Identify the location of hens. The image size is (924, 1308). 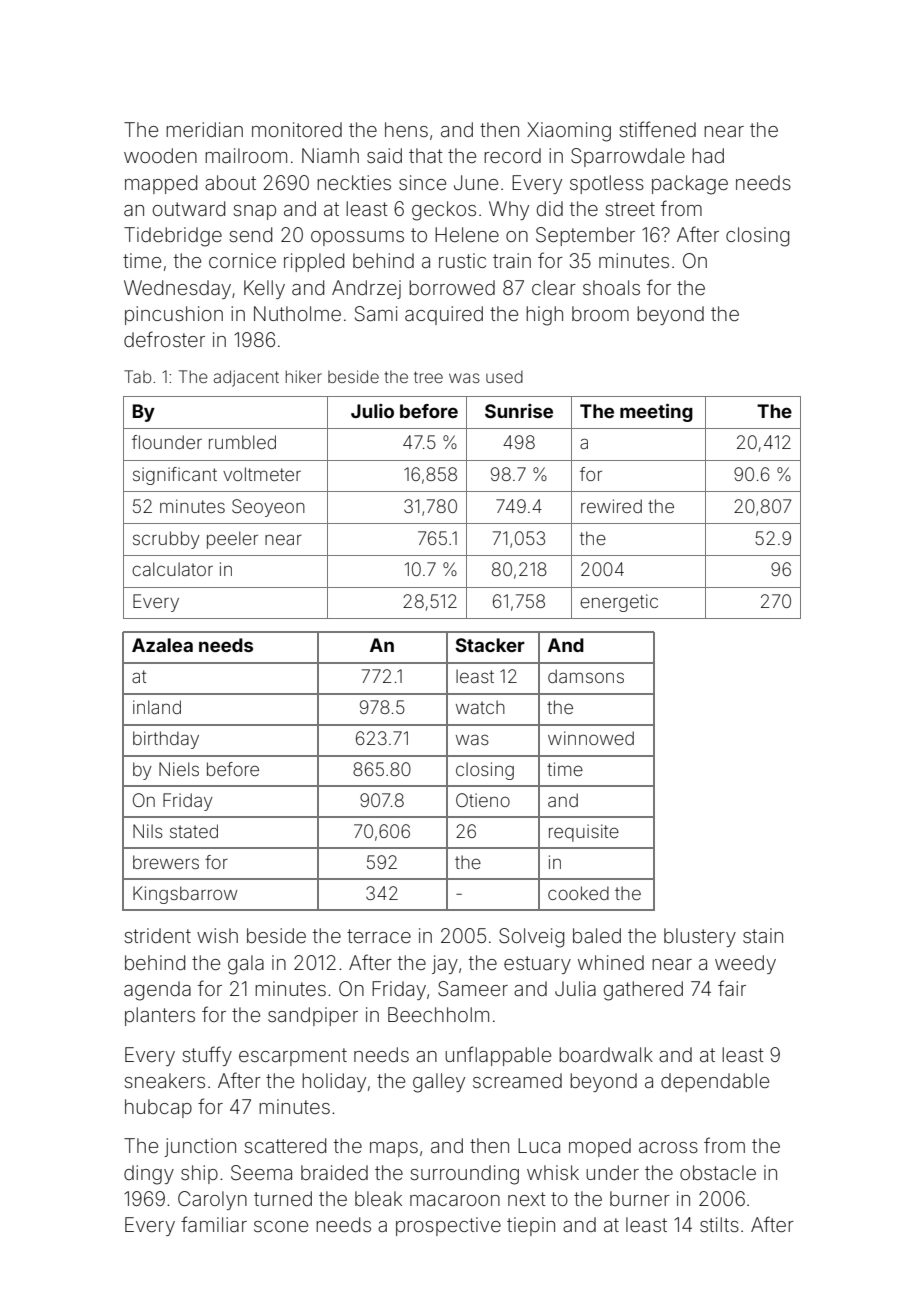
(406, 129).
